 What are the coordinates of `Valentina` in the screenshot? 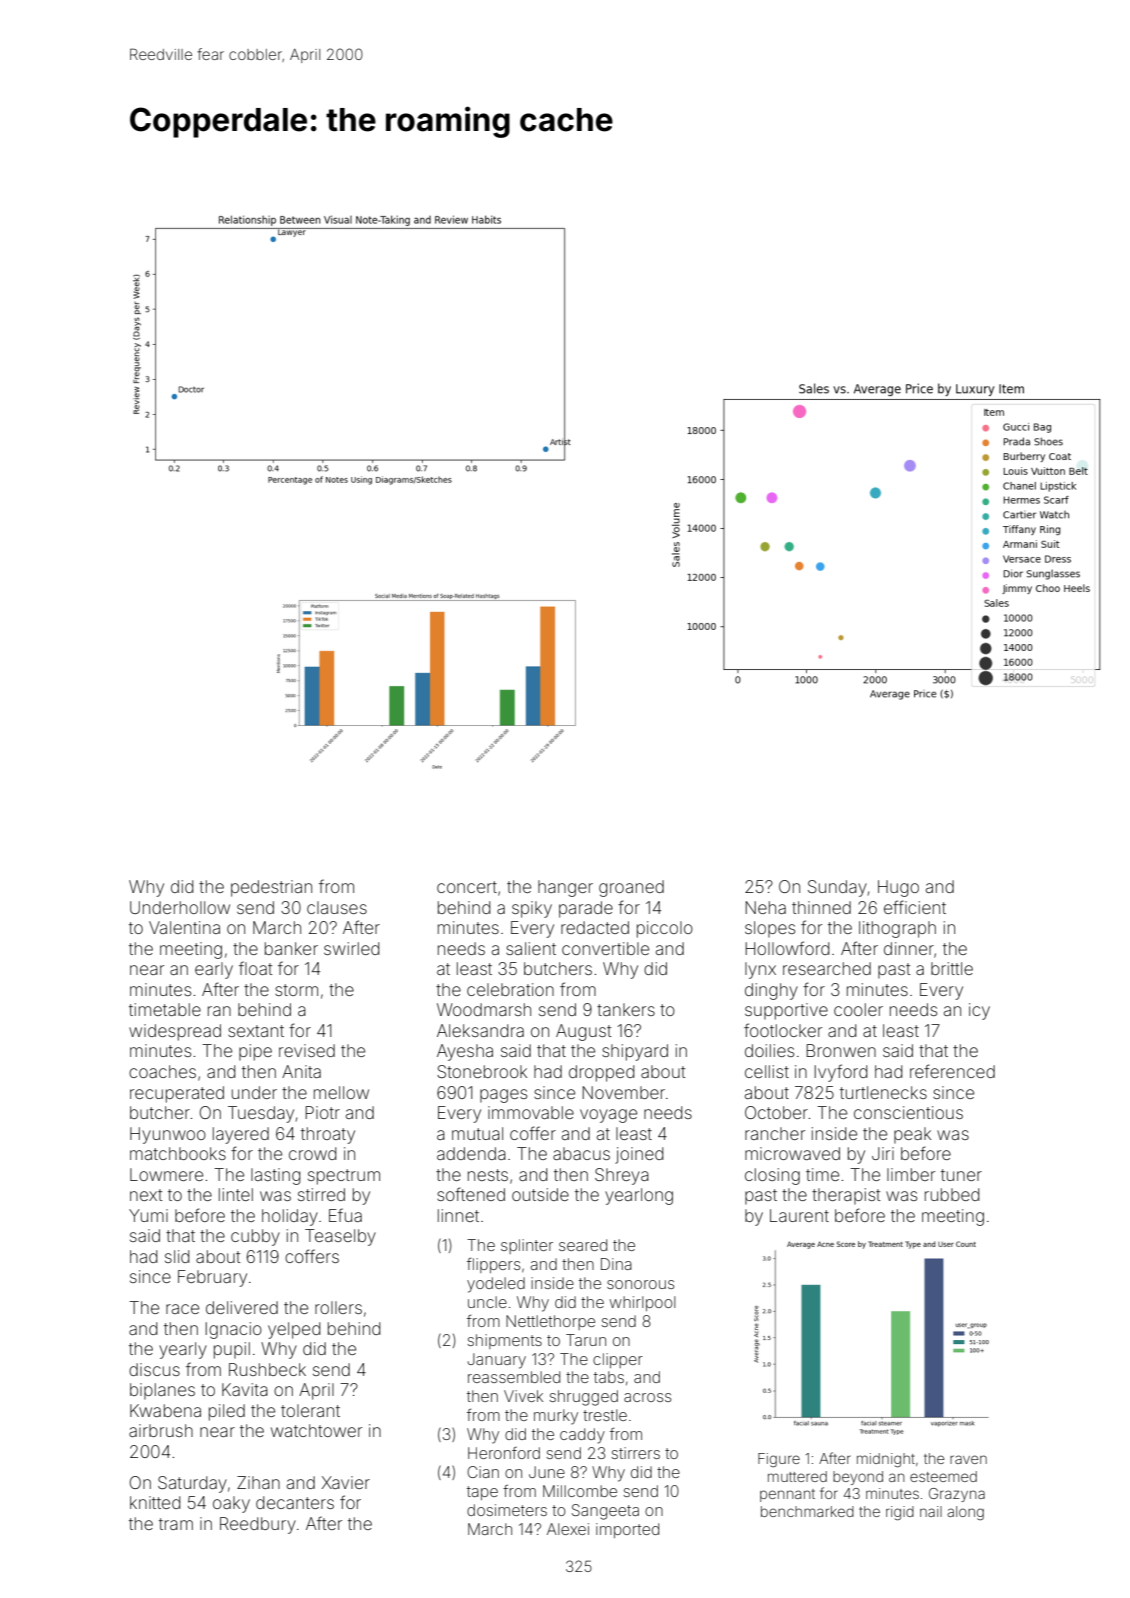 It's located at (184, 927).
